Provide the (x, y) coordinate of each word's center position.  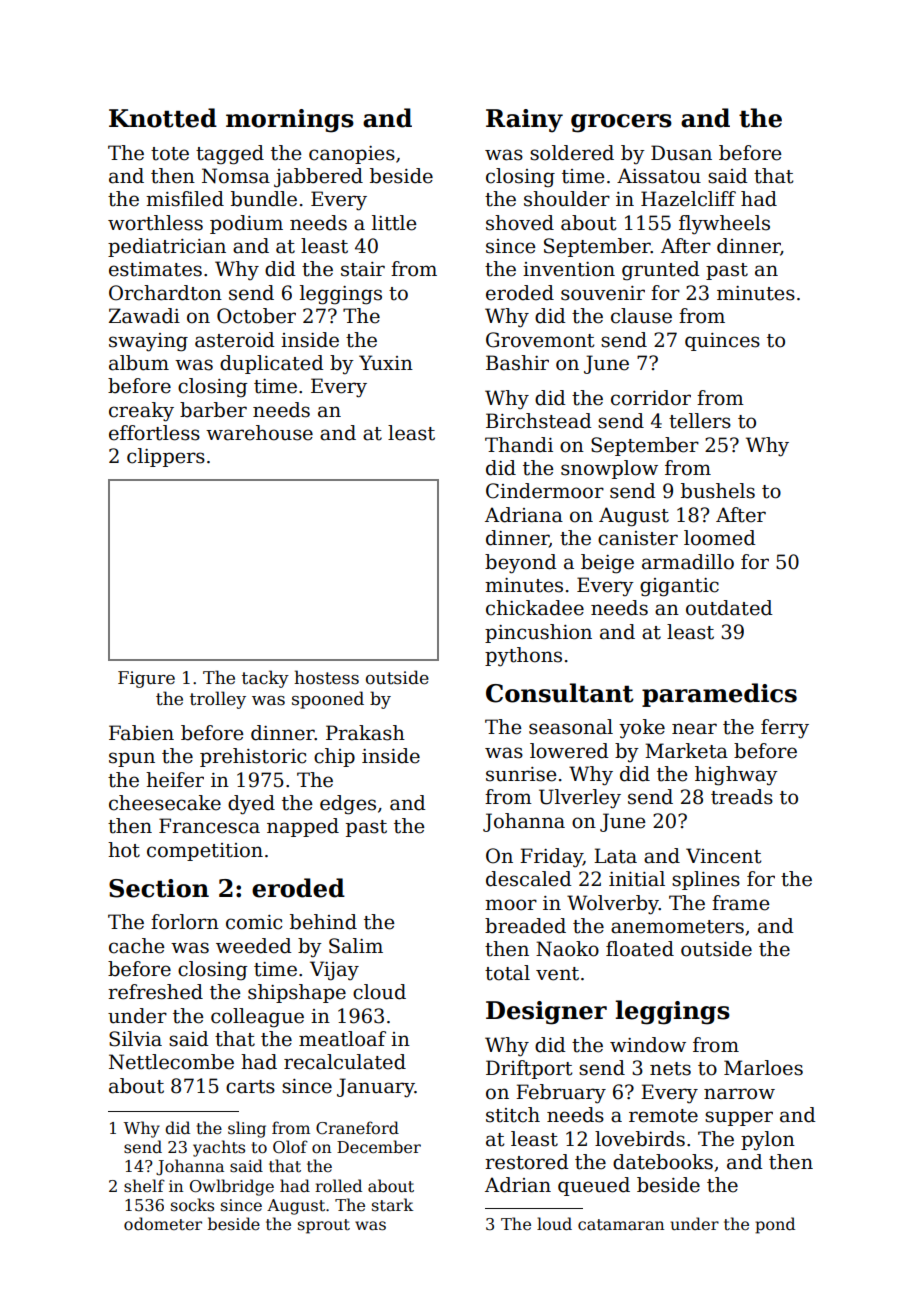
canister (638, 538)
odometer (163, 1224)
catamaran (621, 1225)
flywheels (724, 225)
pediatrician (167, 247)
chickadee (535, 608)
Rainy (524, 121)
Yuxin (386, 363)
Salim (356, 946)
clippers (166, 457)
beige (607, 564)
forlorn (185, 922)
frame (741, 903)
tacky (265, 679)
